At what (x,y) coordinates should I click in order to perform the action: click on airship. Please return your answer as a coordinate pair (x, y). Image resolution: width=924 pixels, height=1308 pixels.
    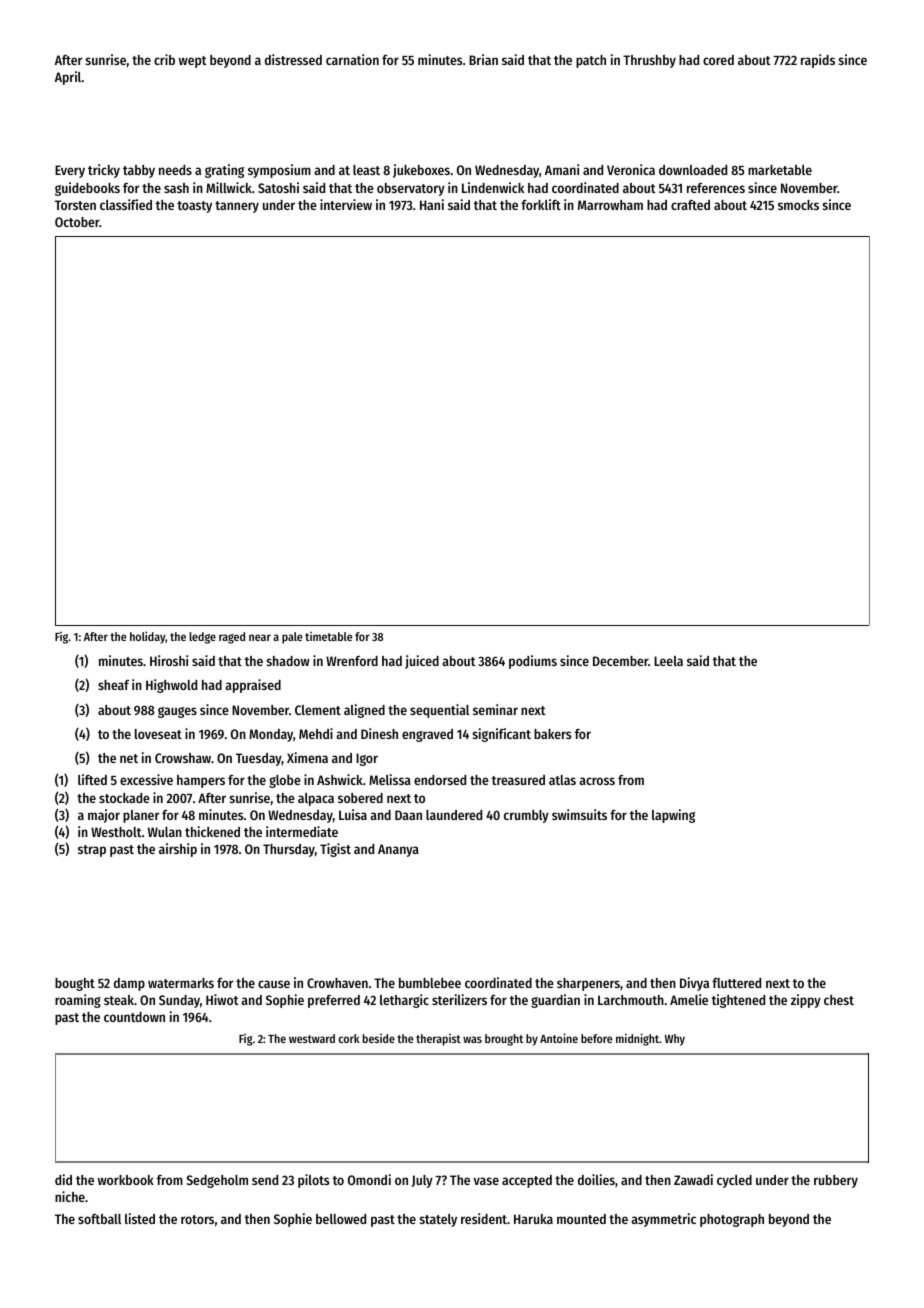
    Looking at the image, I should click on (178, 850).
